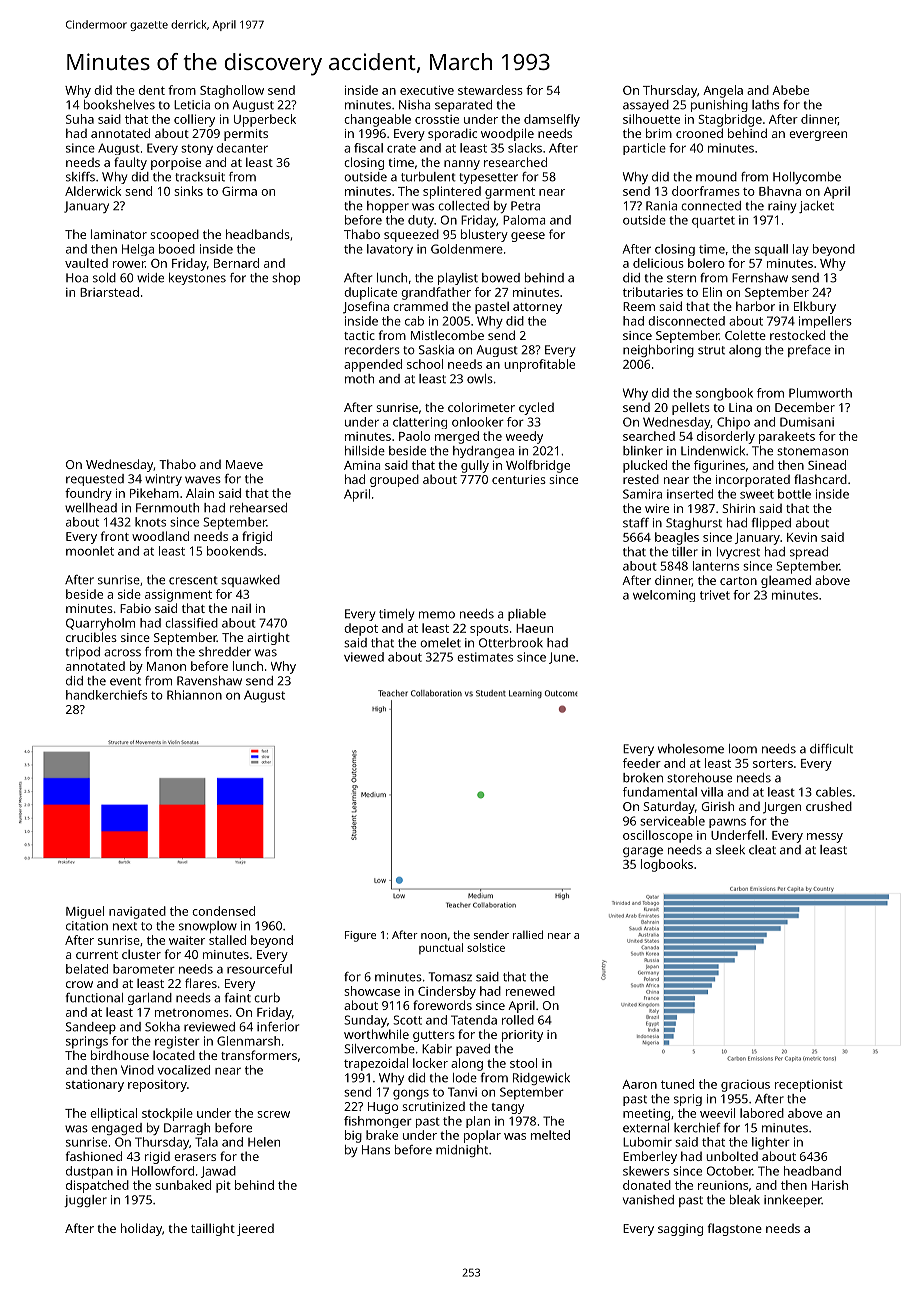 The height and width of the screenshot is (1308, 924). I want to click on resourceful, so click(259, 969).
